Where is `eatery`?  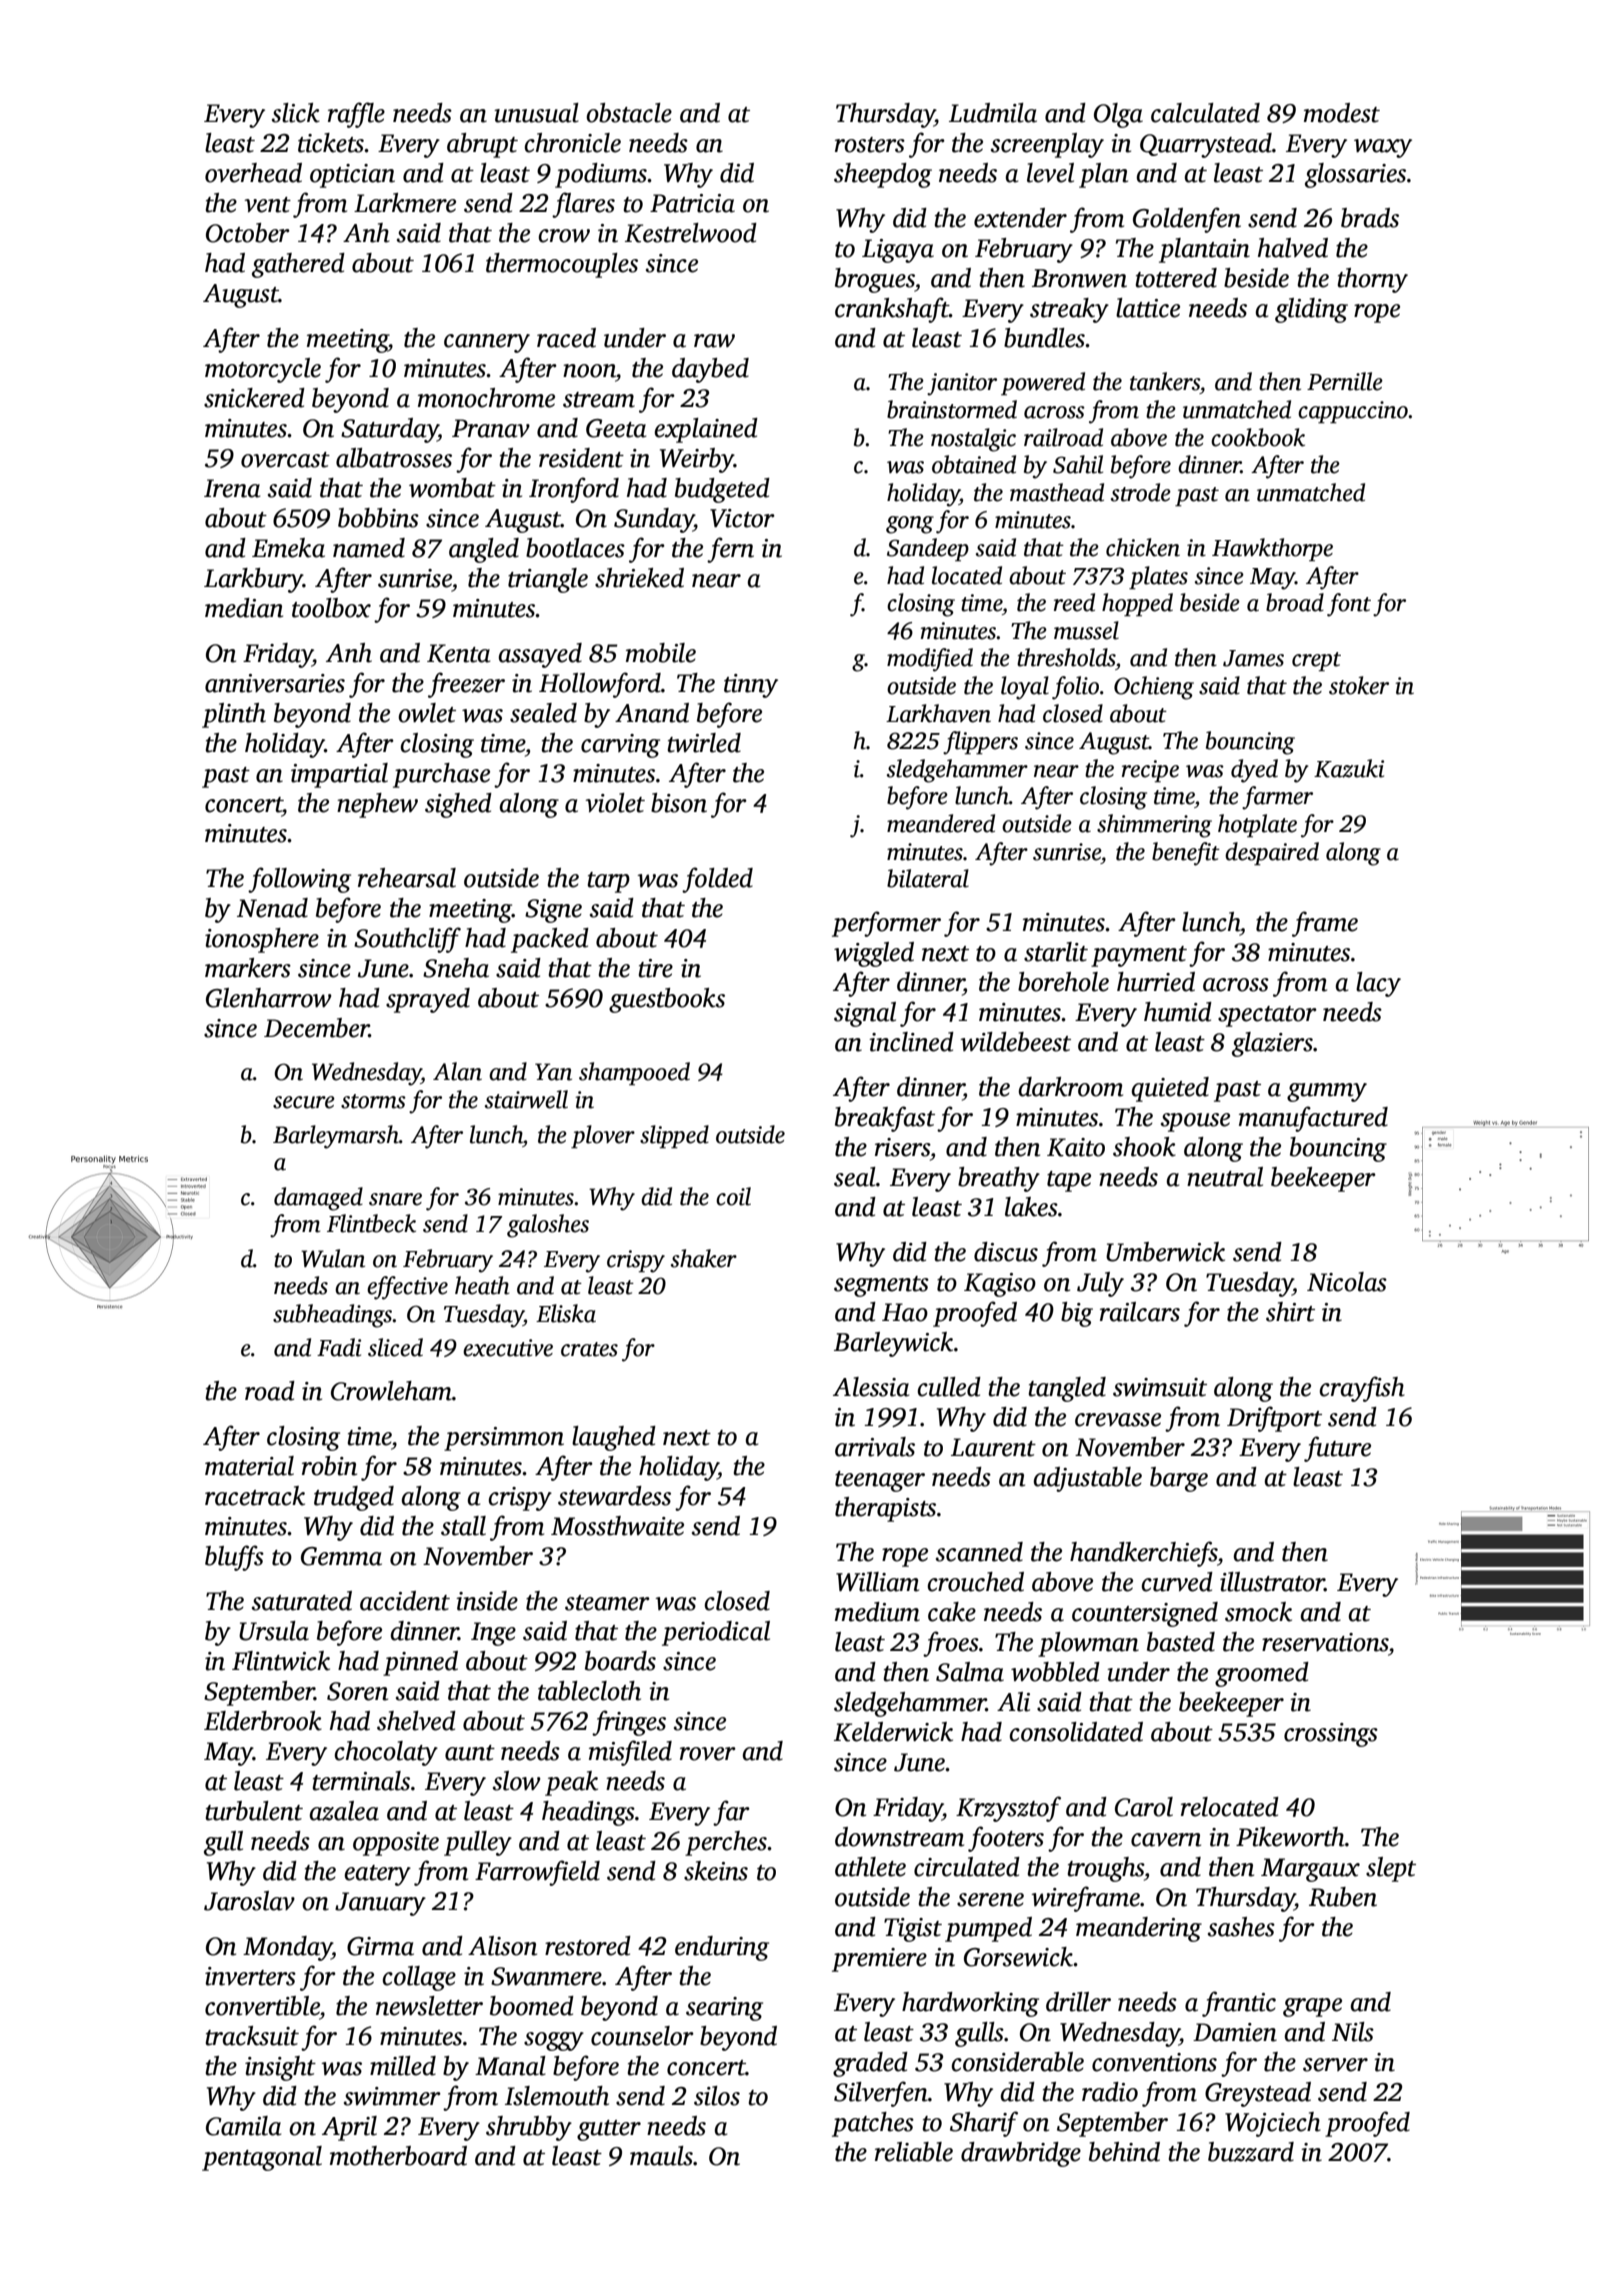 eatery is located at coordinates (377, 1875).
